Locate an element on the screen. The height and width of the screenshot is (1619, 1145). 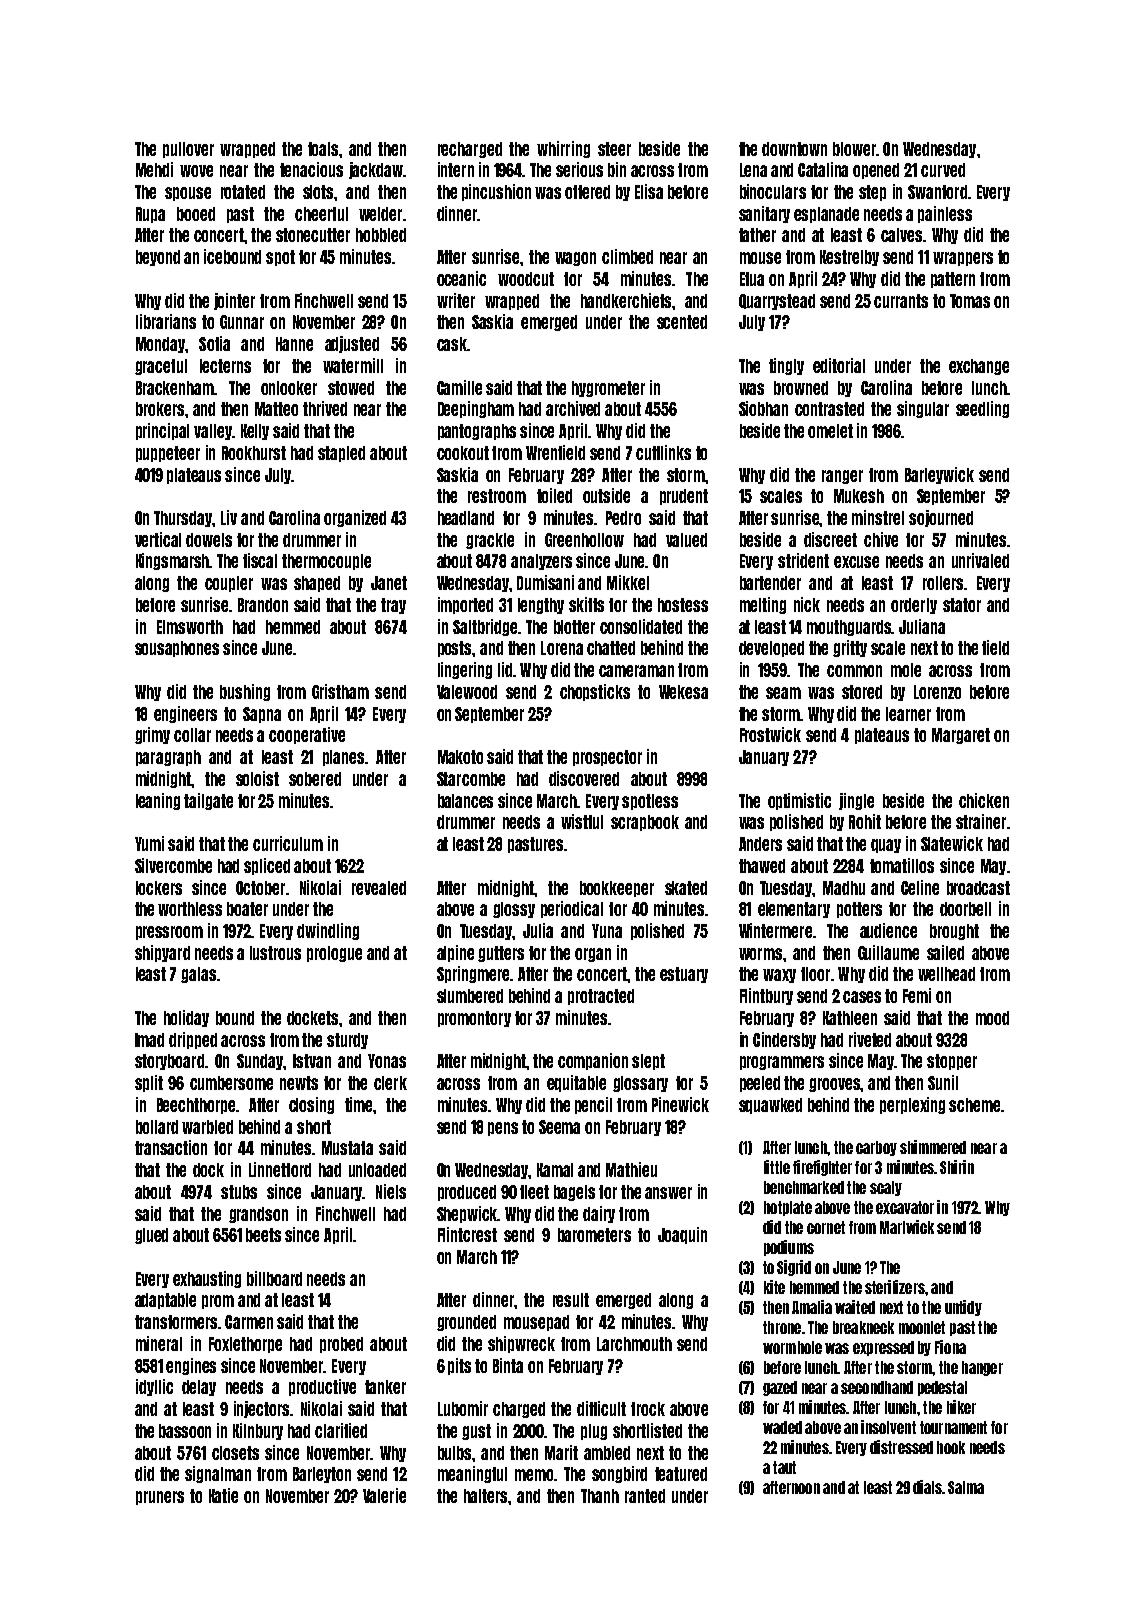
Thursday is located at coordinates (183, 519).
